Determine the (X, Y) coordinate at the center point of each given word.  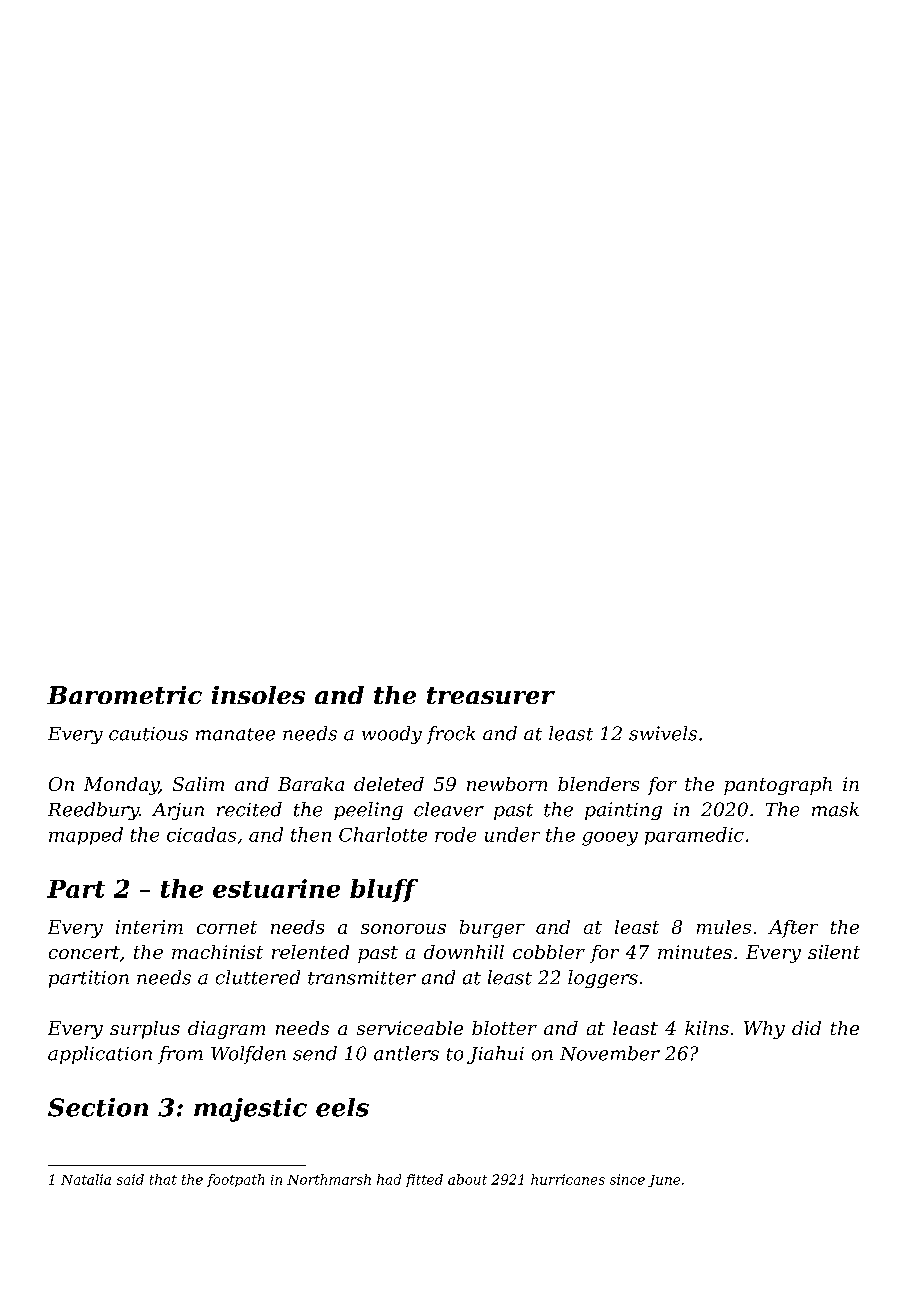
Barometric (124, 695)
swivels (663, 733)
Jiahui (495, 1055)
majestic (250, 1110)
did (806, 1028)
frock (451, 735)
